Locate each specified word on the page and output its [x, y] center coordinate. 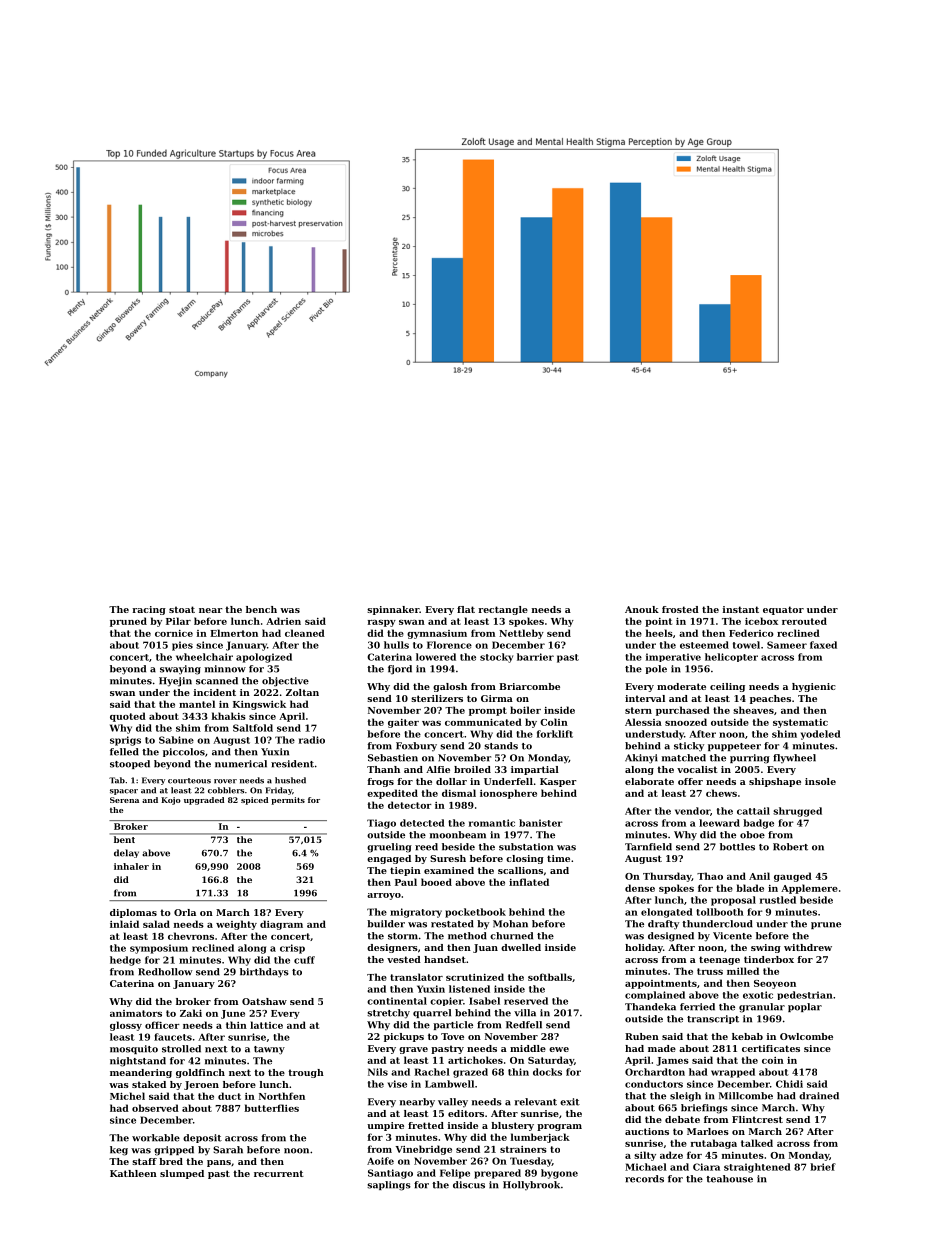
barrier [535, 657]
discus [469, 1185]
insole [820, 781]
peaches [770, 699]
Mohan [510, 924]
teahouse [729, 1179]
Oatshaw [264, 1001]
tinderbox [769, 959]
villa [525, 1013]
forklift [555, 734]
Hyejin [175, 682]
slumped [182, 1174]
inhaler [131, 866]
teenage [719, 960]
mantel [197, 704]
